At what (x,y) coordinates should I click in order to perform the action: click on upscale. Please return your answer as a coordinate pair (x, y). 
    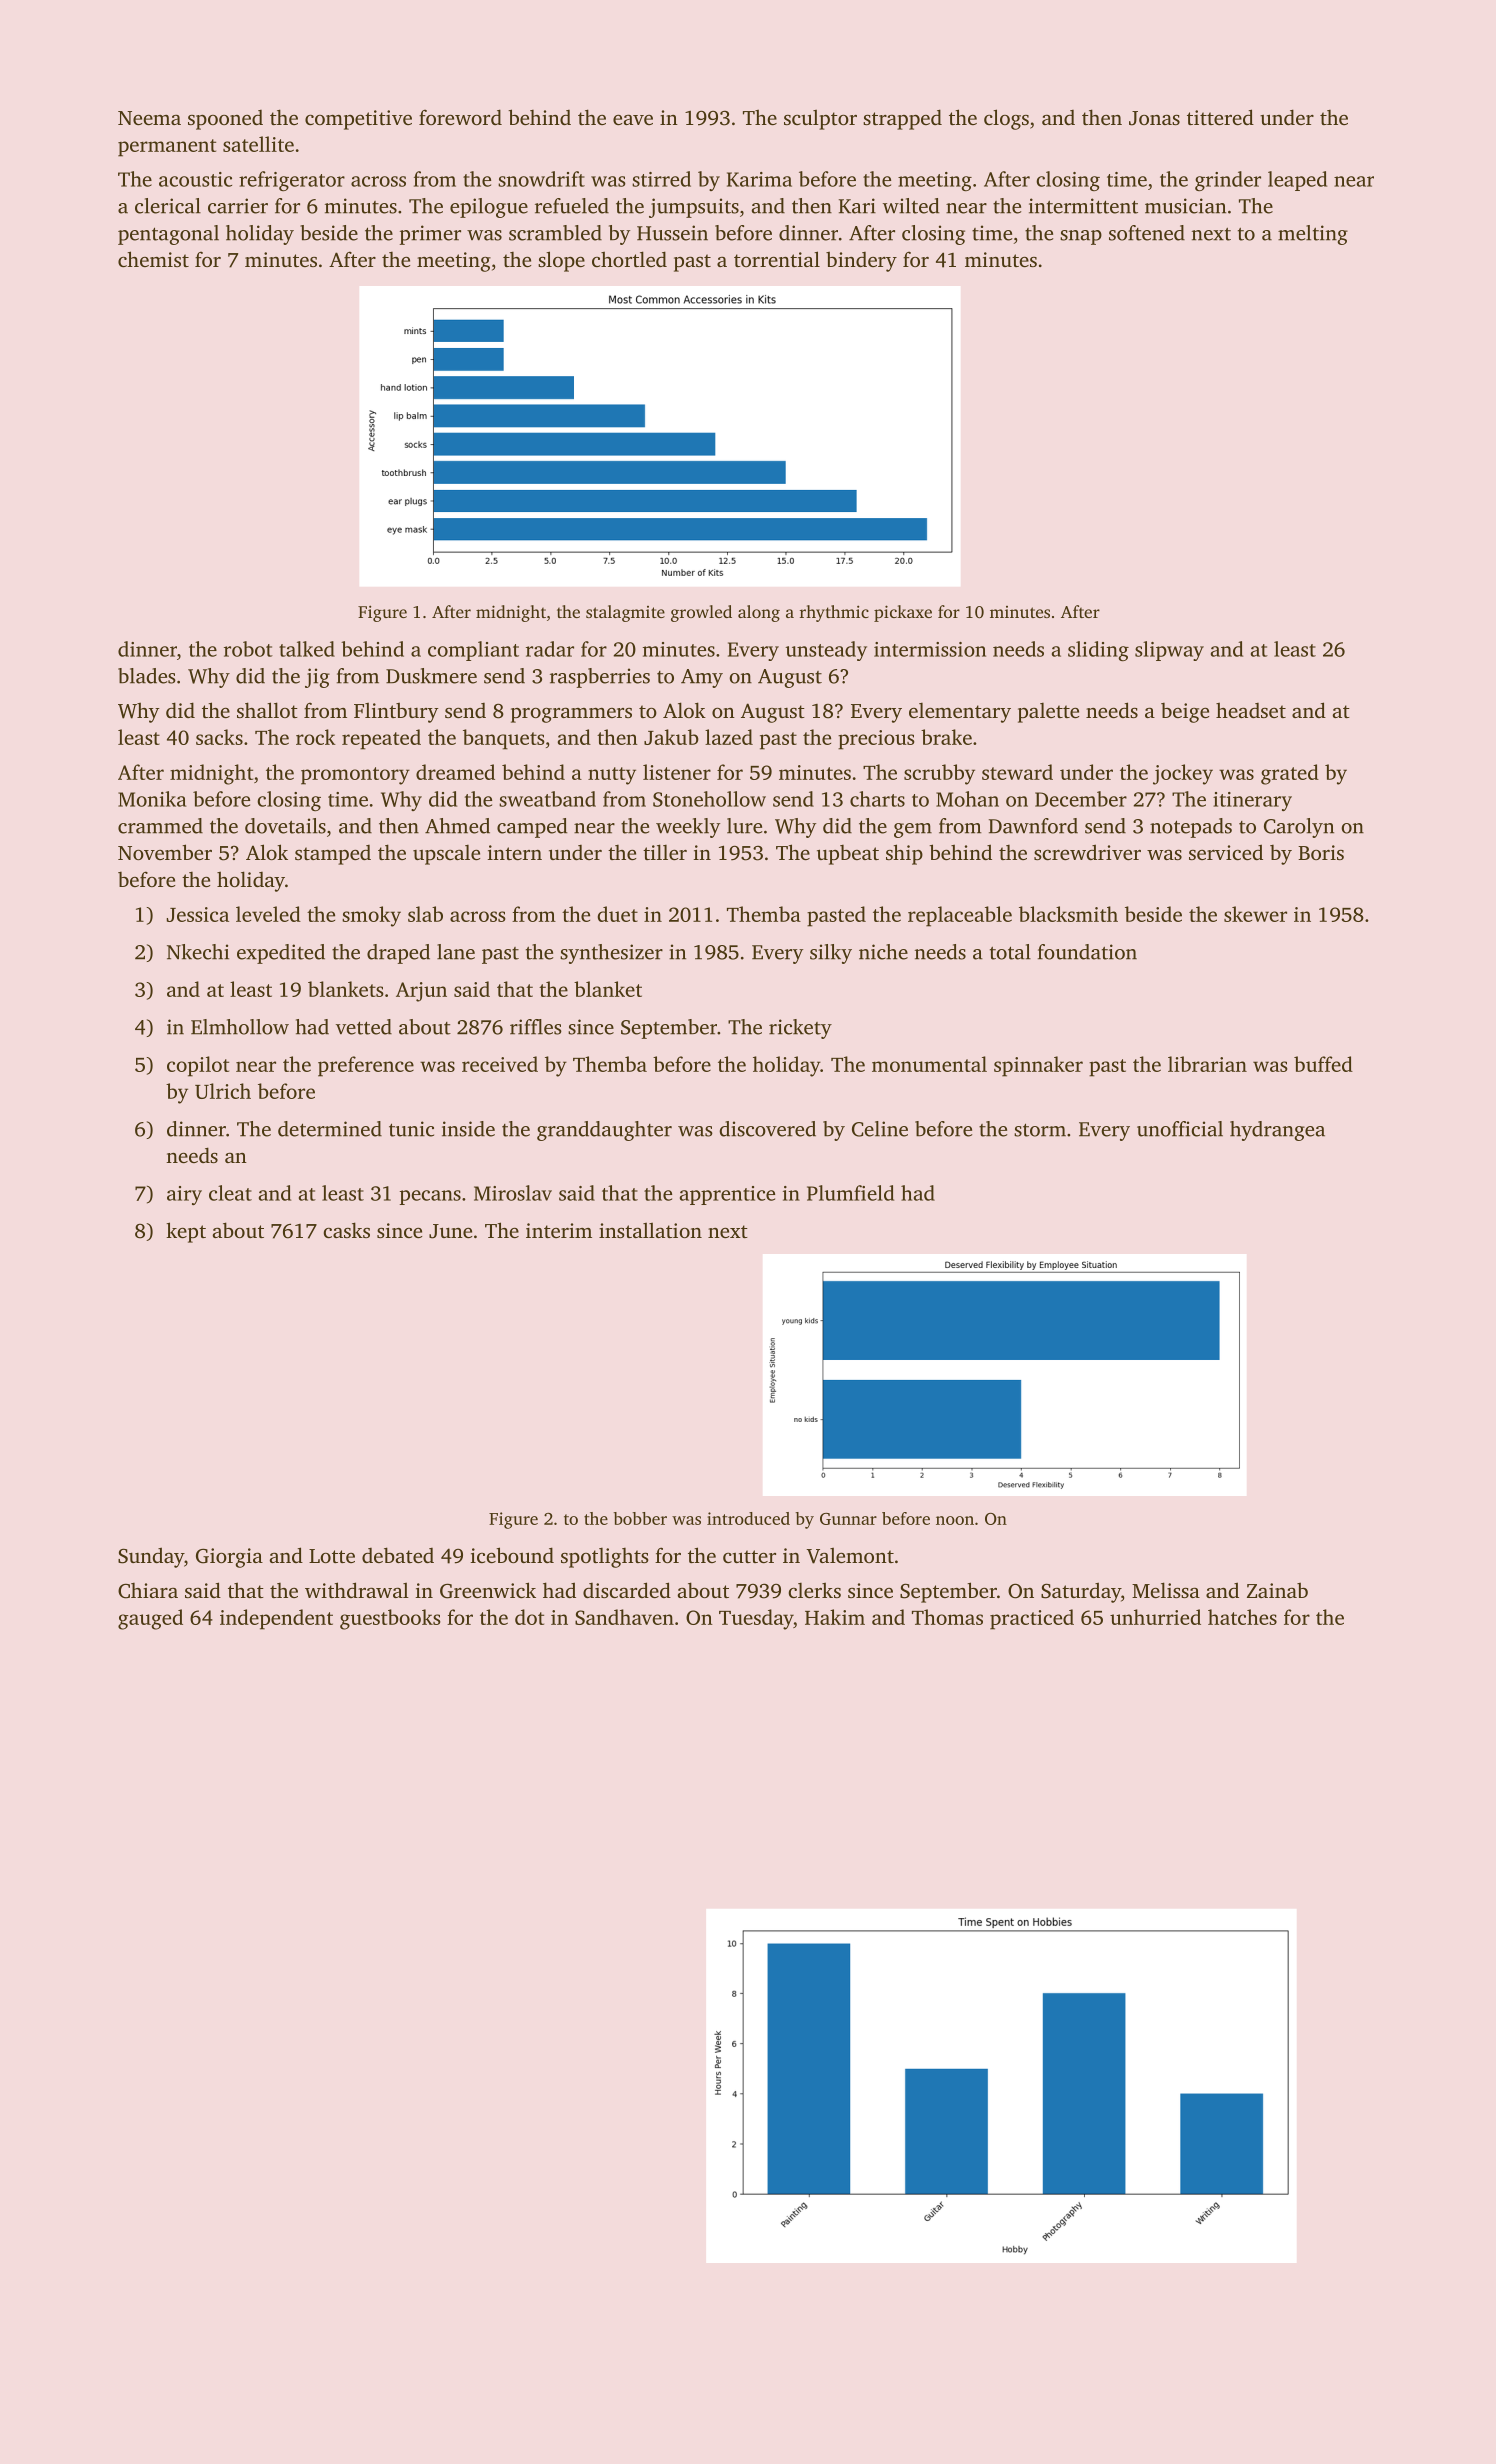
    Looking at the image, I should click on (446, 855).
